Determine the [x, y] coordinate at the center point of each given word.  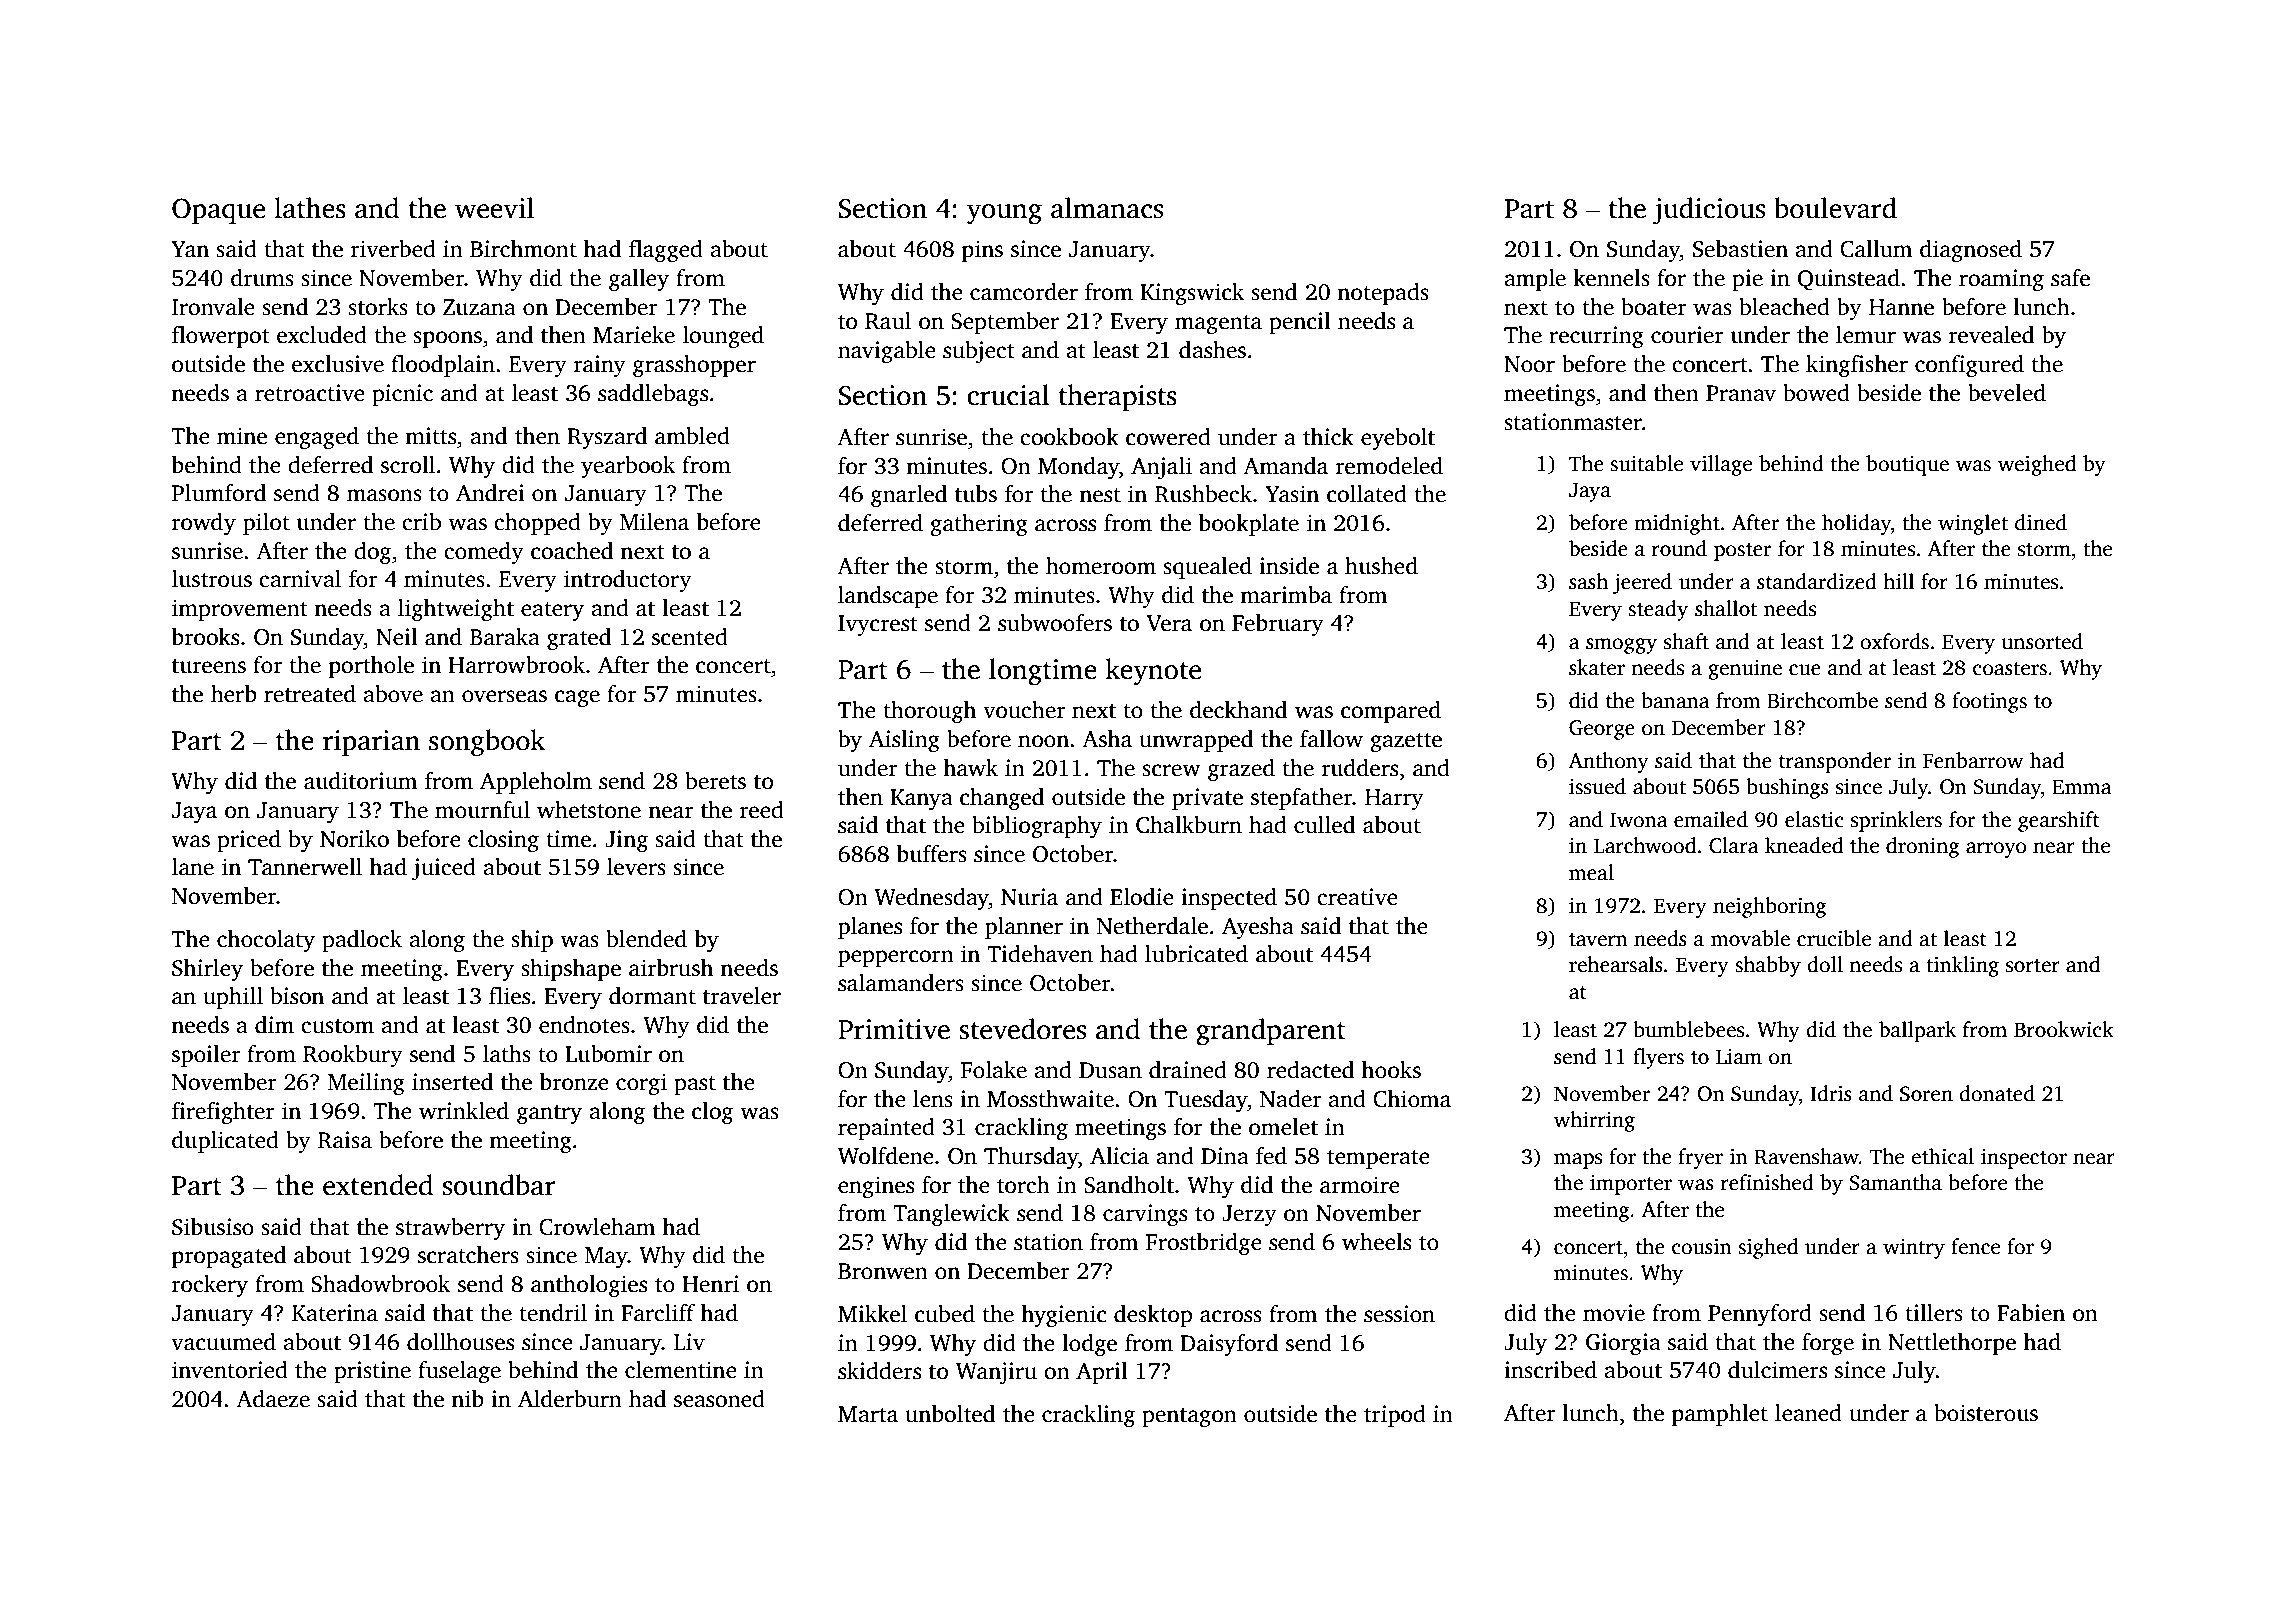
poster [1742, 552]
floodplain [443, 366]
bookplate [1249, 525]
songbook [487, 743]
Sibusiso [213, 1227]
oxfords [1894, 641]
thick [1328, 437]
